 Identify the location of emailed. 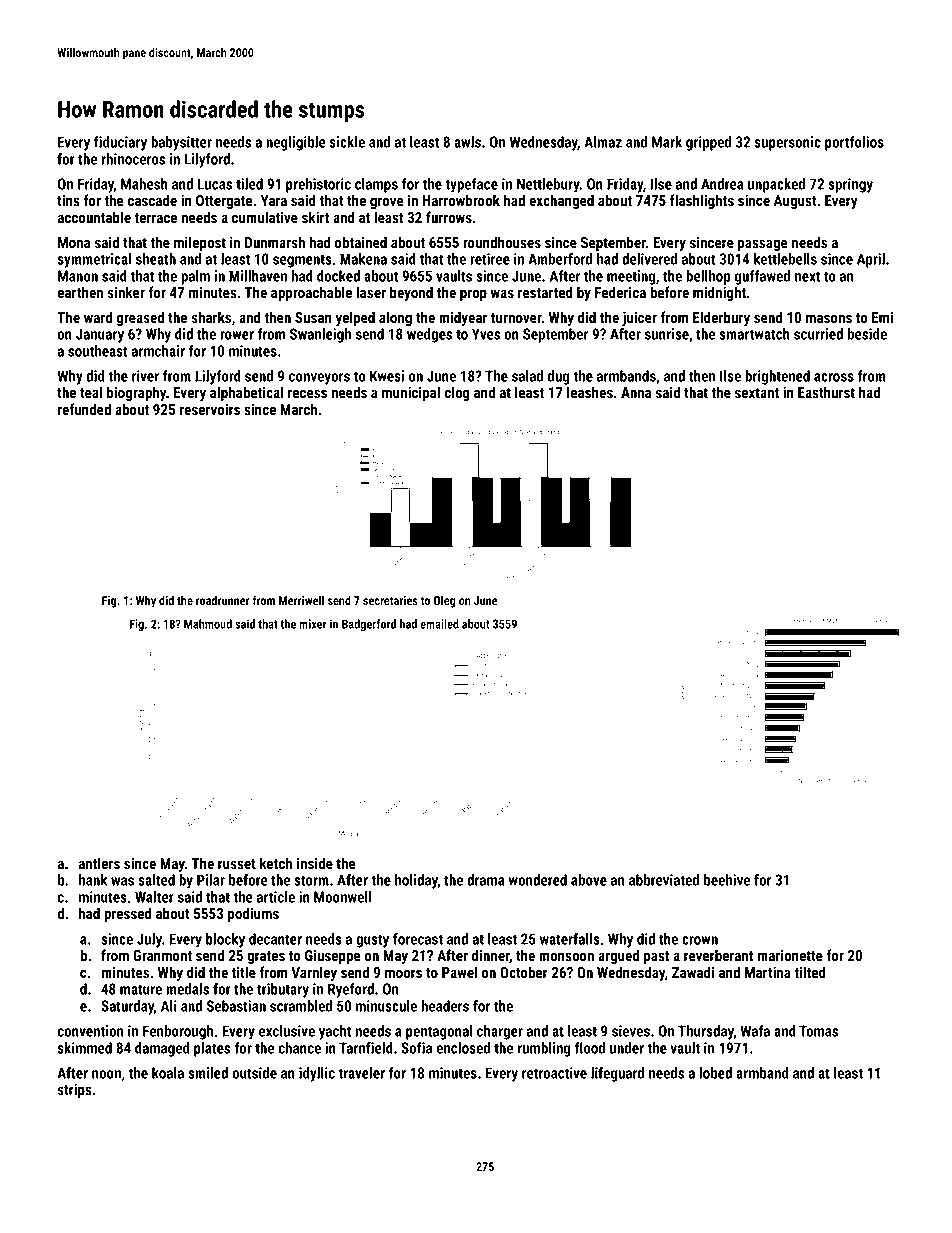
(439, 624).
